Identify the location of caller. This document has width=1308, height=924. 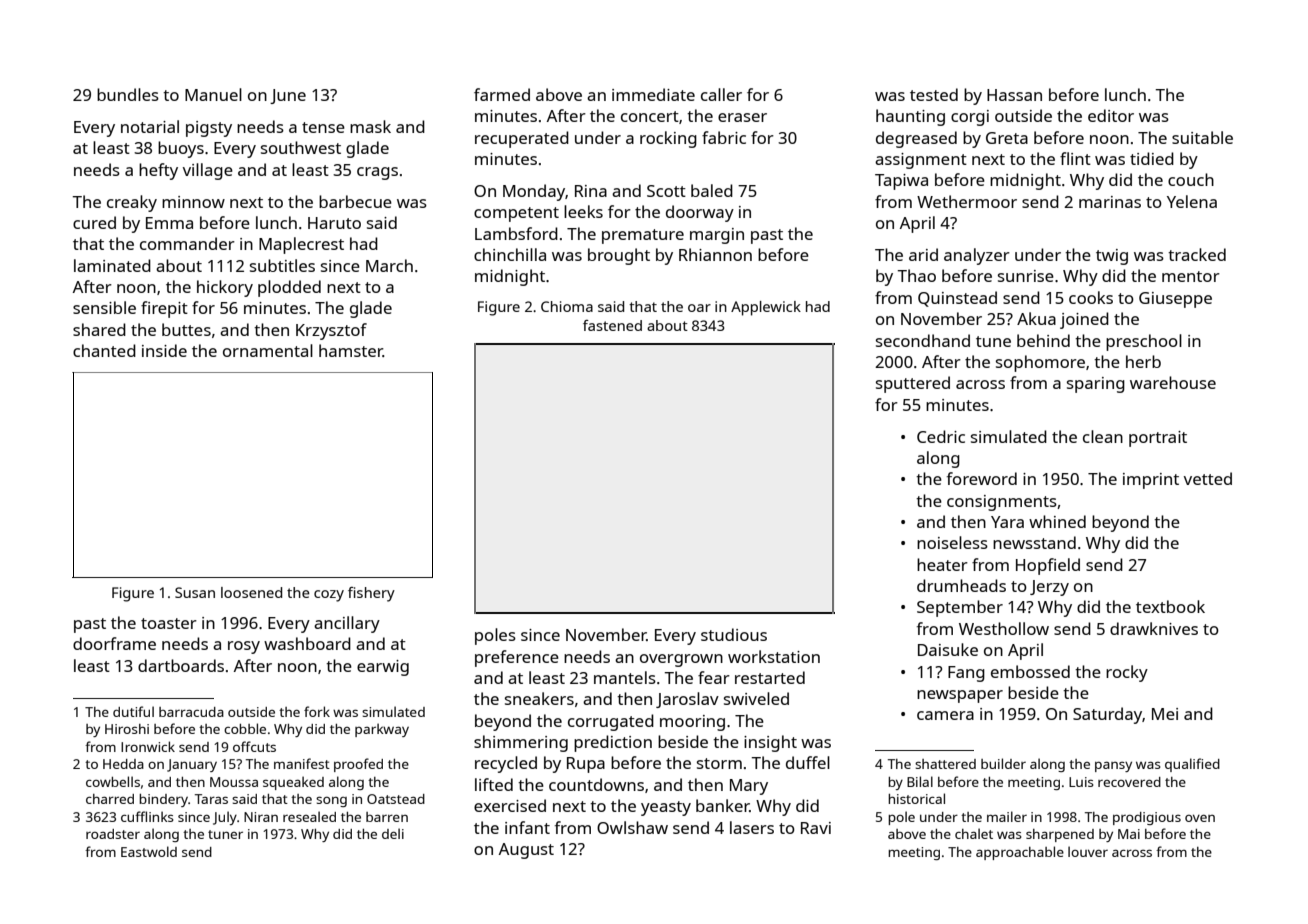
(721, 94).
